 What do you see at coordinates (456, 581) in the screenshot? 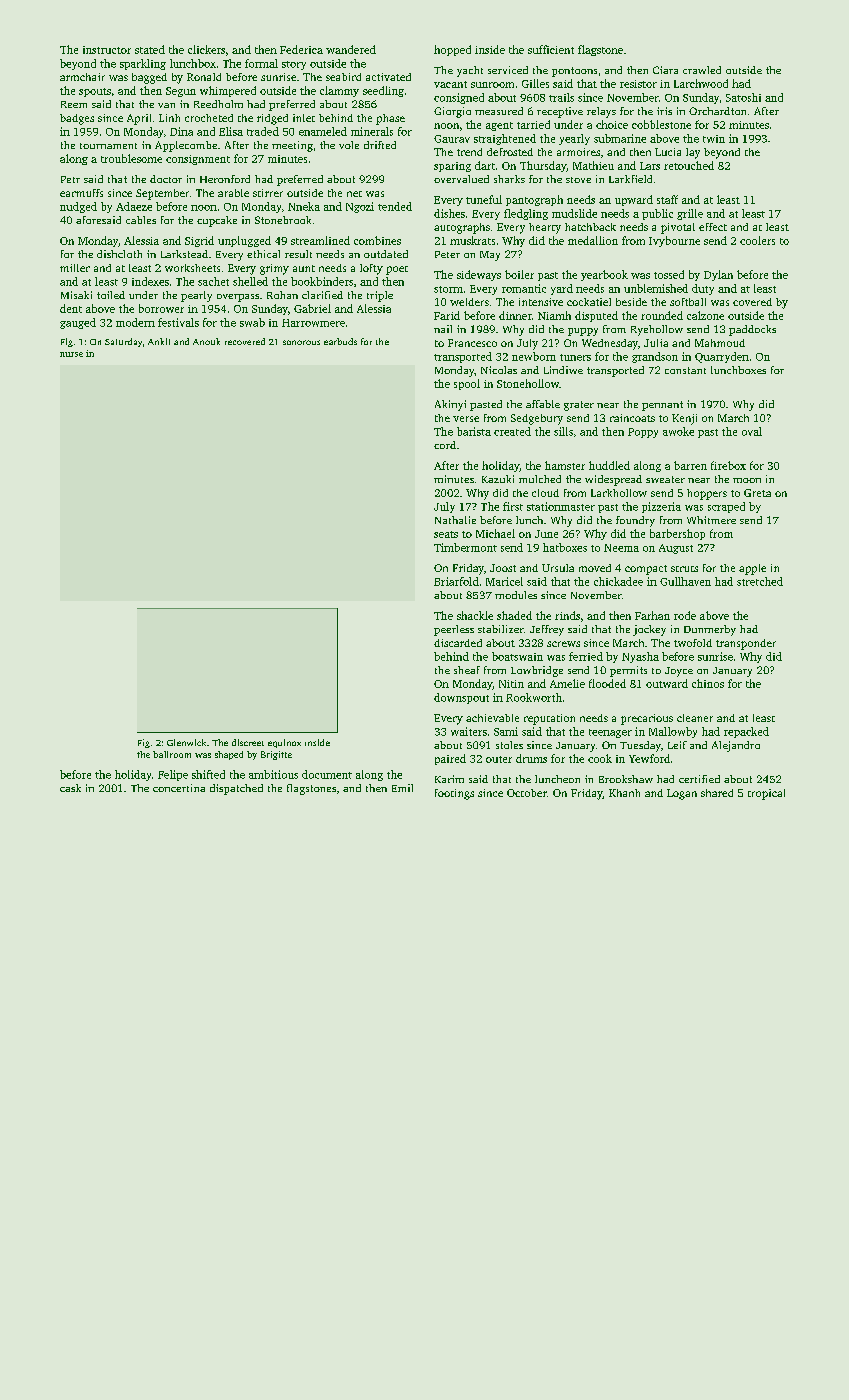
I see `Briarfold` at bounding box center [456, 581].
